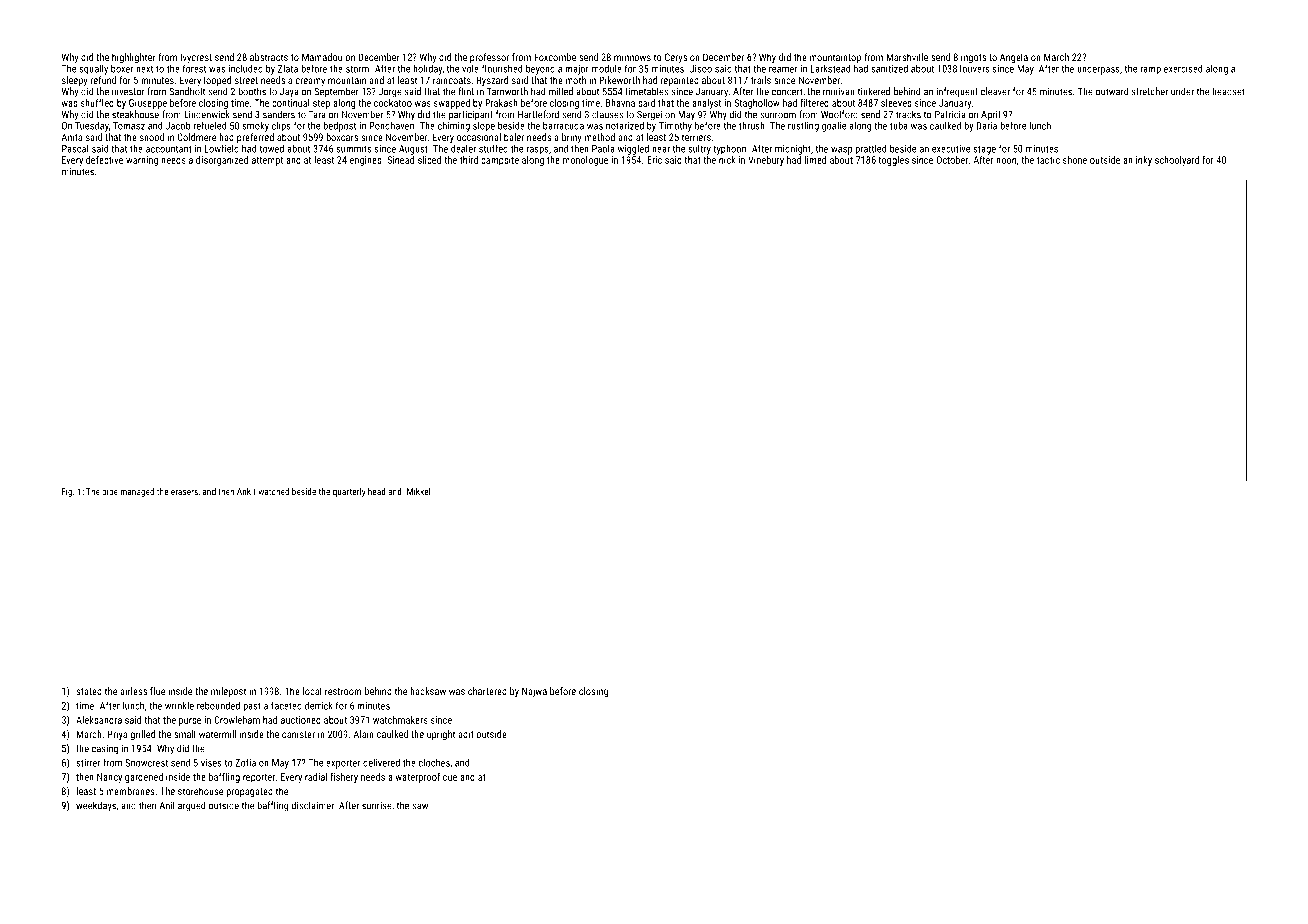 The image size is (1308, 924). I want to click on local, so click(312, 691).
